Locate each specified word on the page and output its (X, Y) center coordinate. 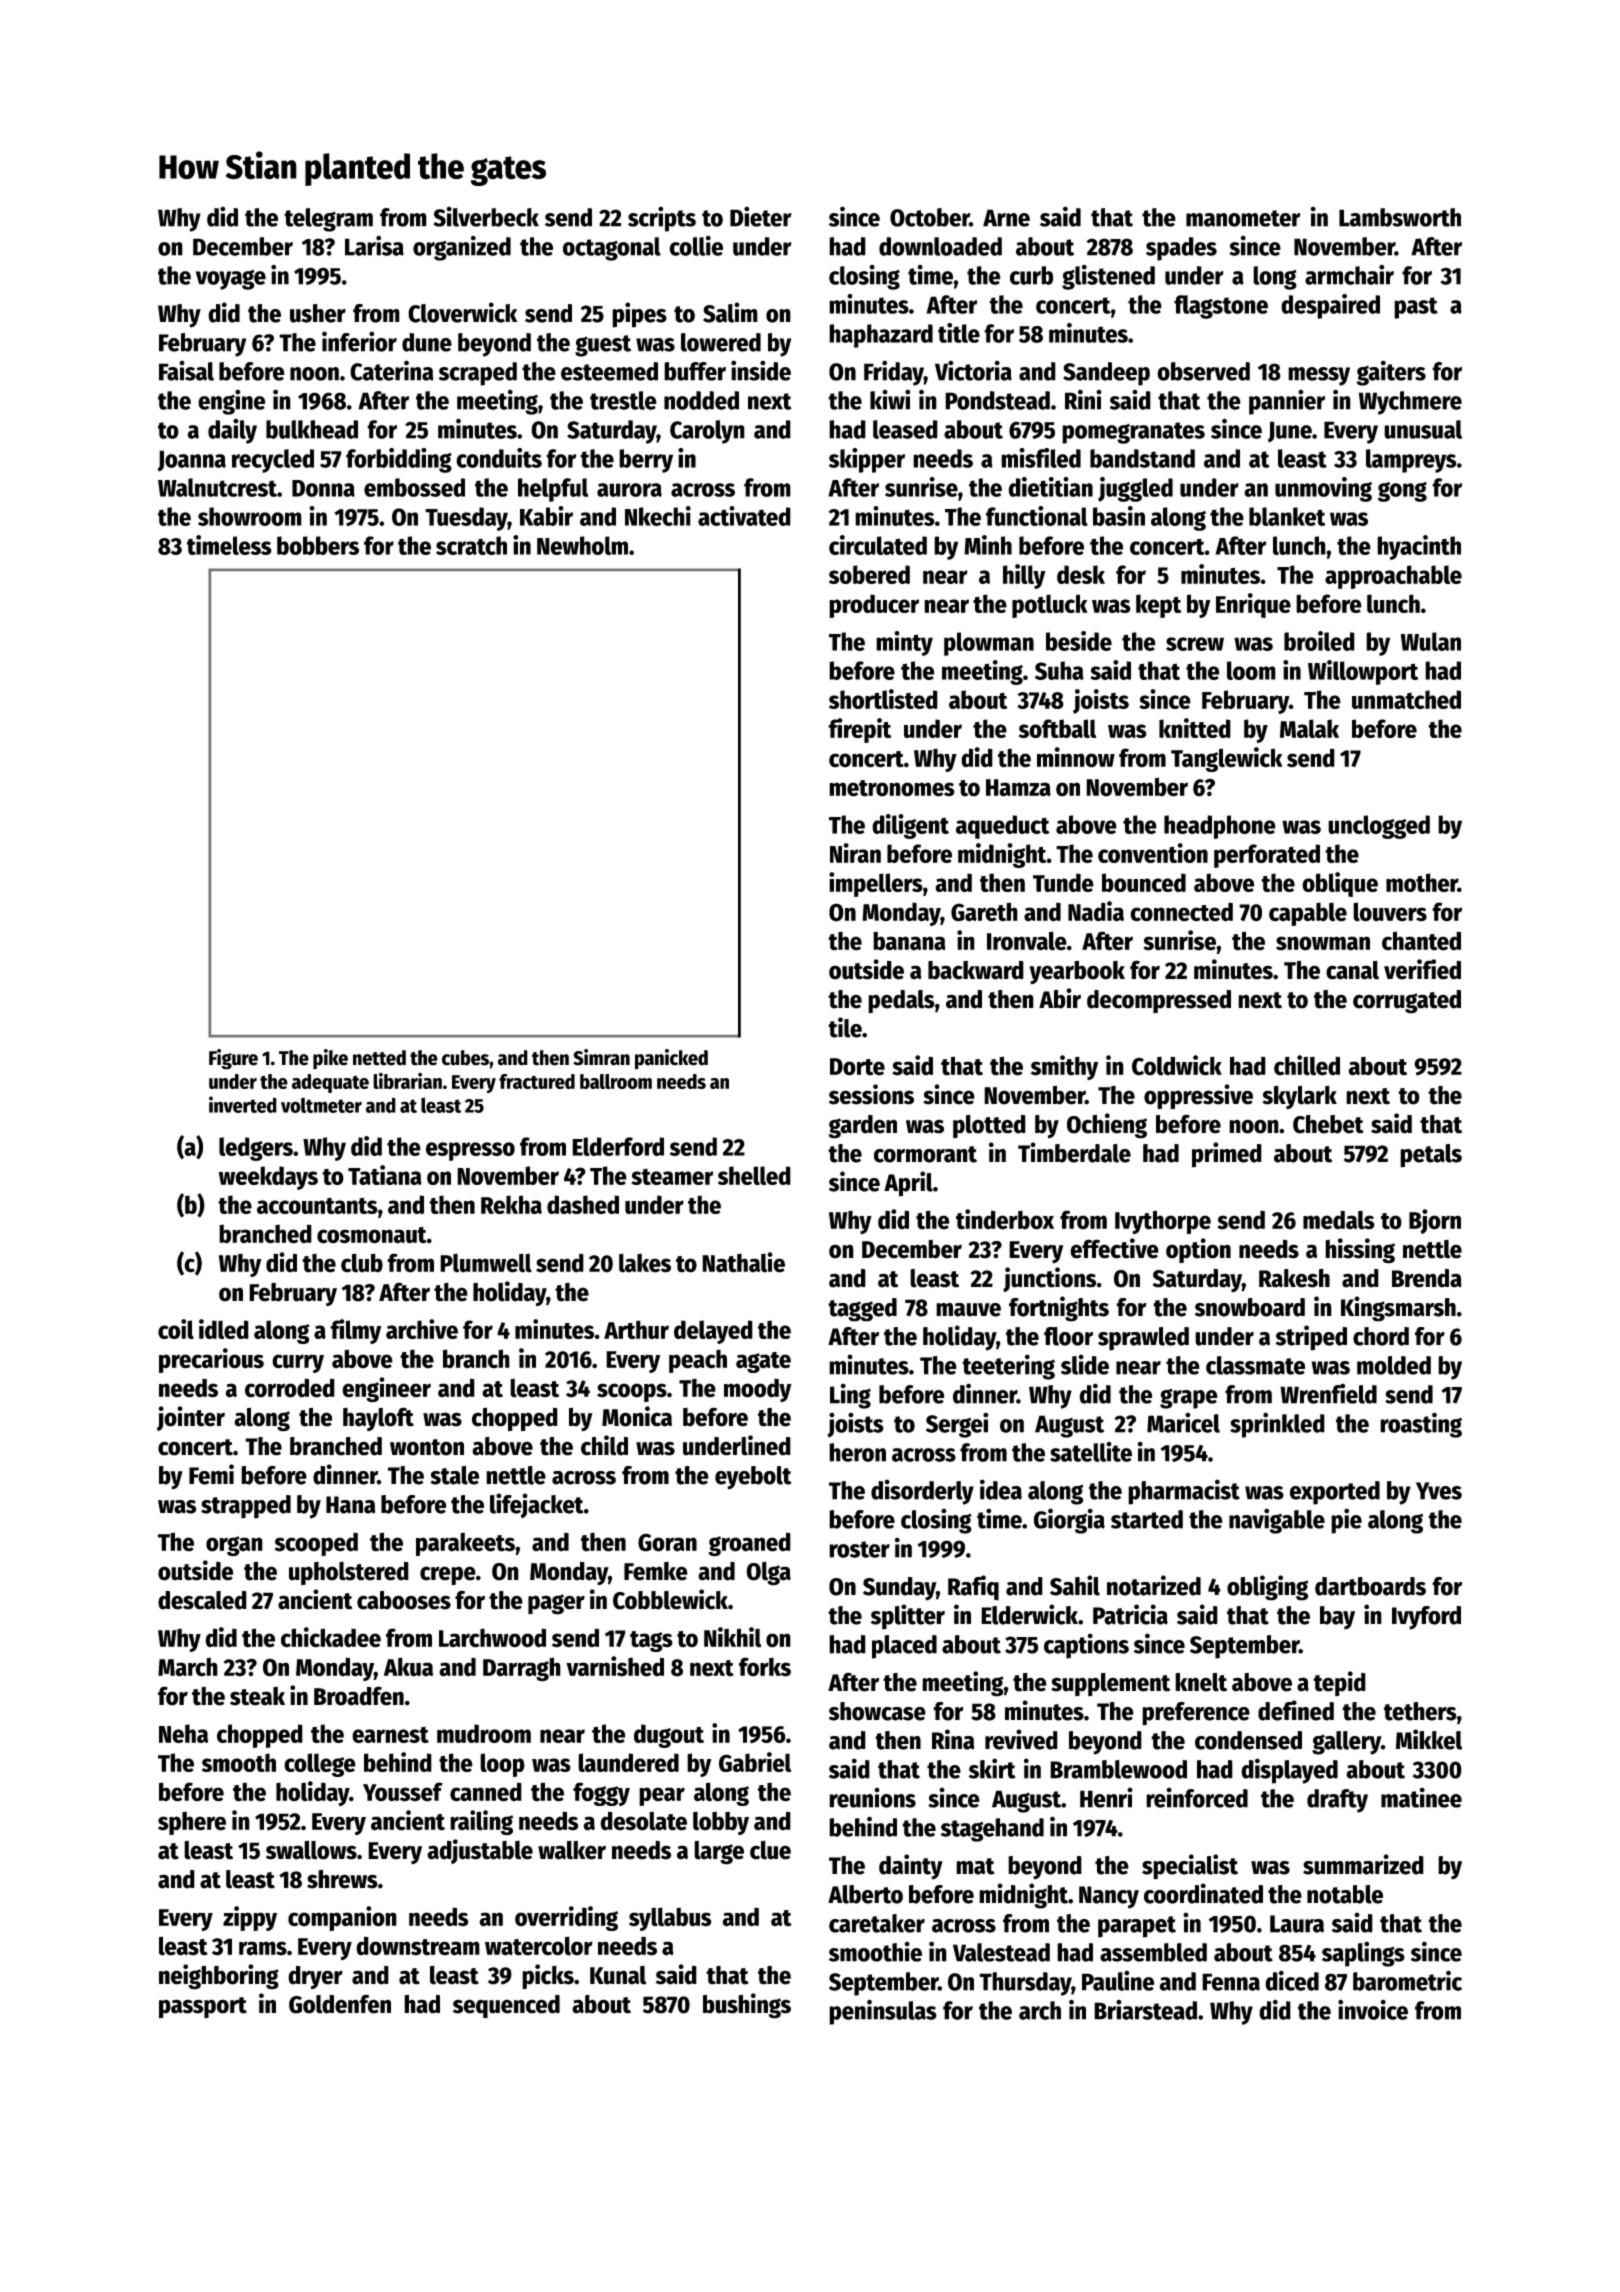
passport (203, 2008)
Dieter (761, 216)
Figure (233, 1059)
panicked (671, 1059)
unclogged (1379, 827)
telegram (328, 220)
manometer (1243, 218)
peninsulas (883, 2012)
